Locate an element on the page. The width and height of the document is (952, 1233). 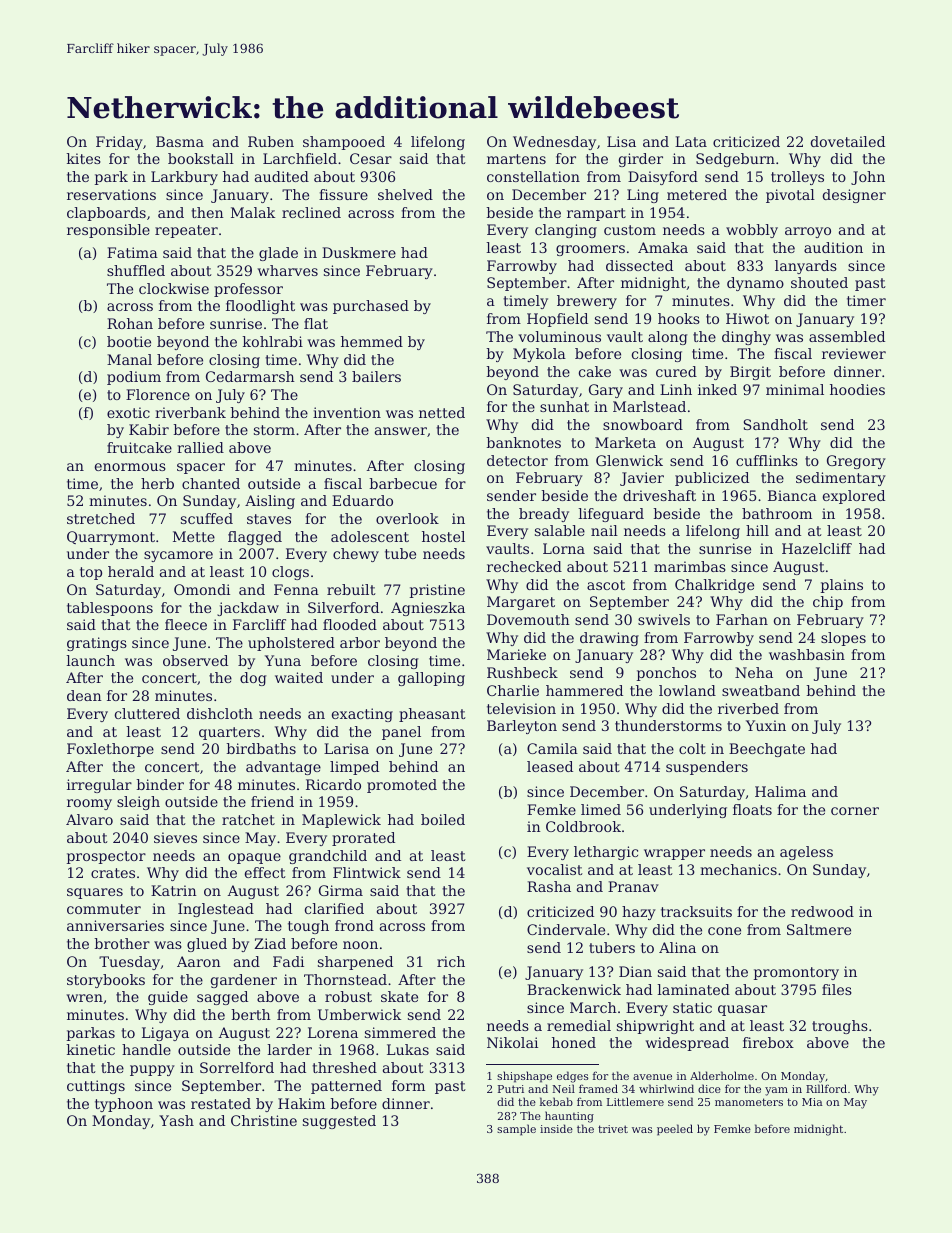
Ruben is located at coordinates (271, 141).
